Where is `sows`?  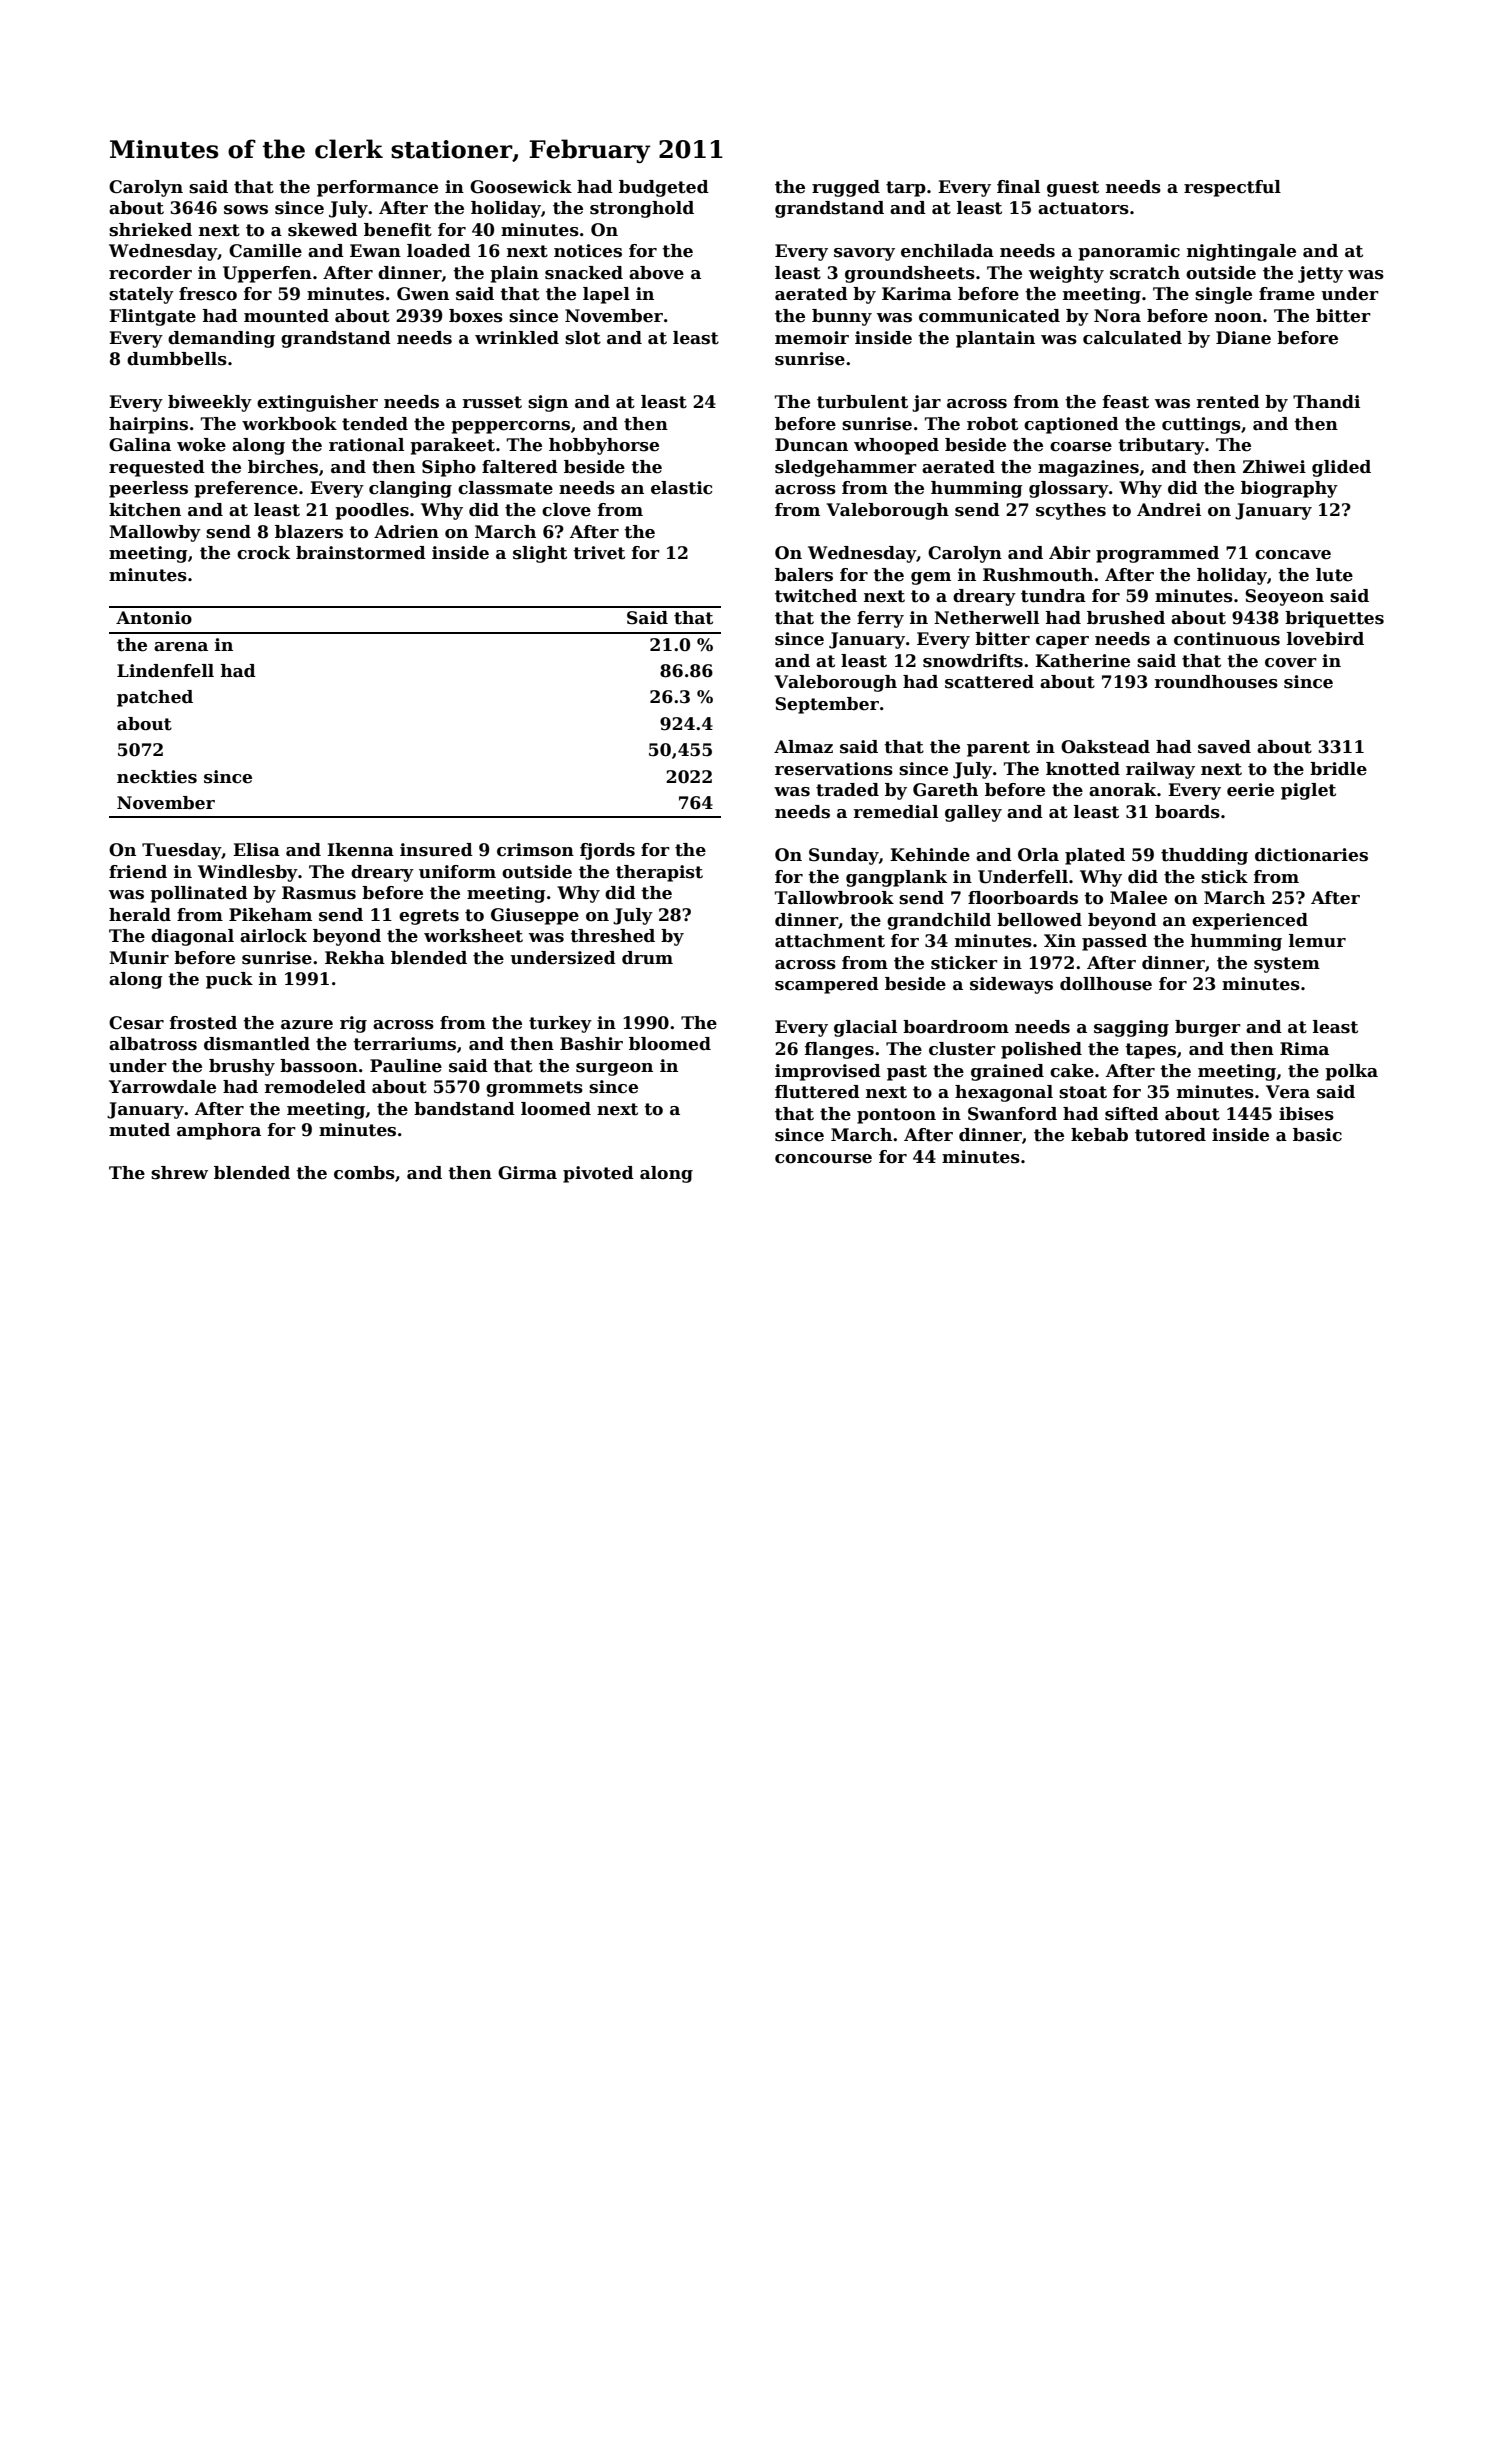
sows is located at coordinates (246, 210).
